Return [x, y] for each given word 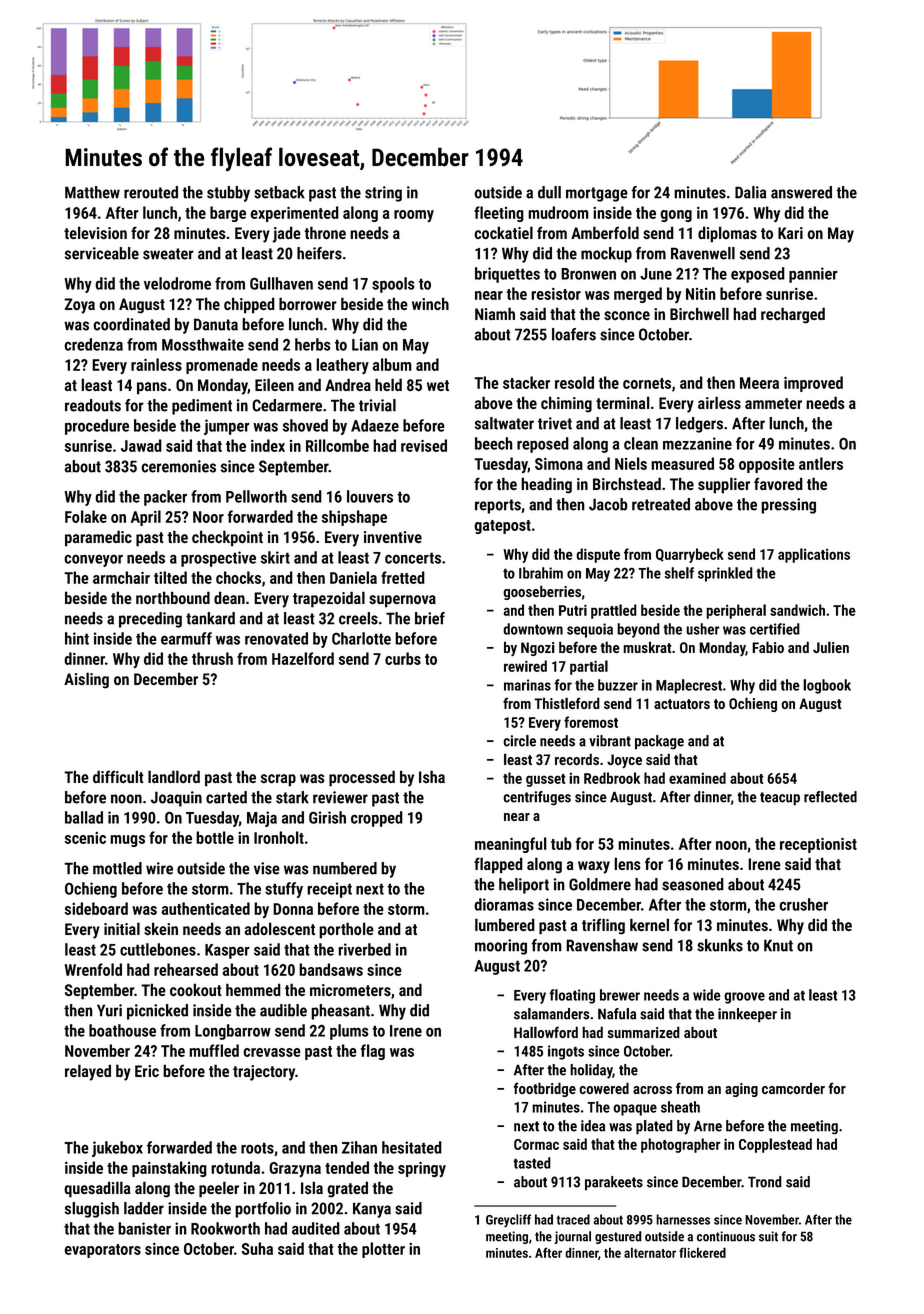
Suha [257, 1248]
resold [574, 382]
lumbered [505, 924]
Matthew [92, 192]
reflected [830, 797]
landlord [174, 776]
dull [549, 192]
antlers [821, 463]
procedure [97, 427]
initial [122, 928]
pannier [813, 275]
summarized [644, 1032]
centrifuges [537, 798]
